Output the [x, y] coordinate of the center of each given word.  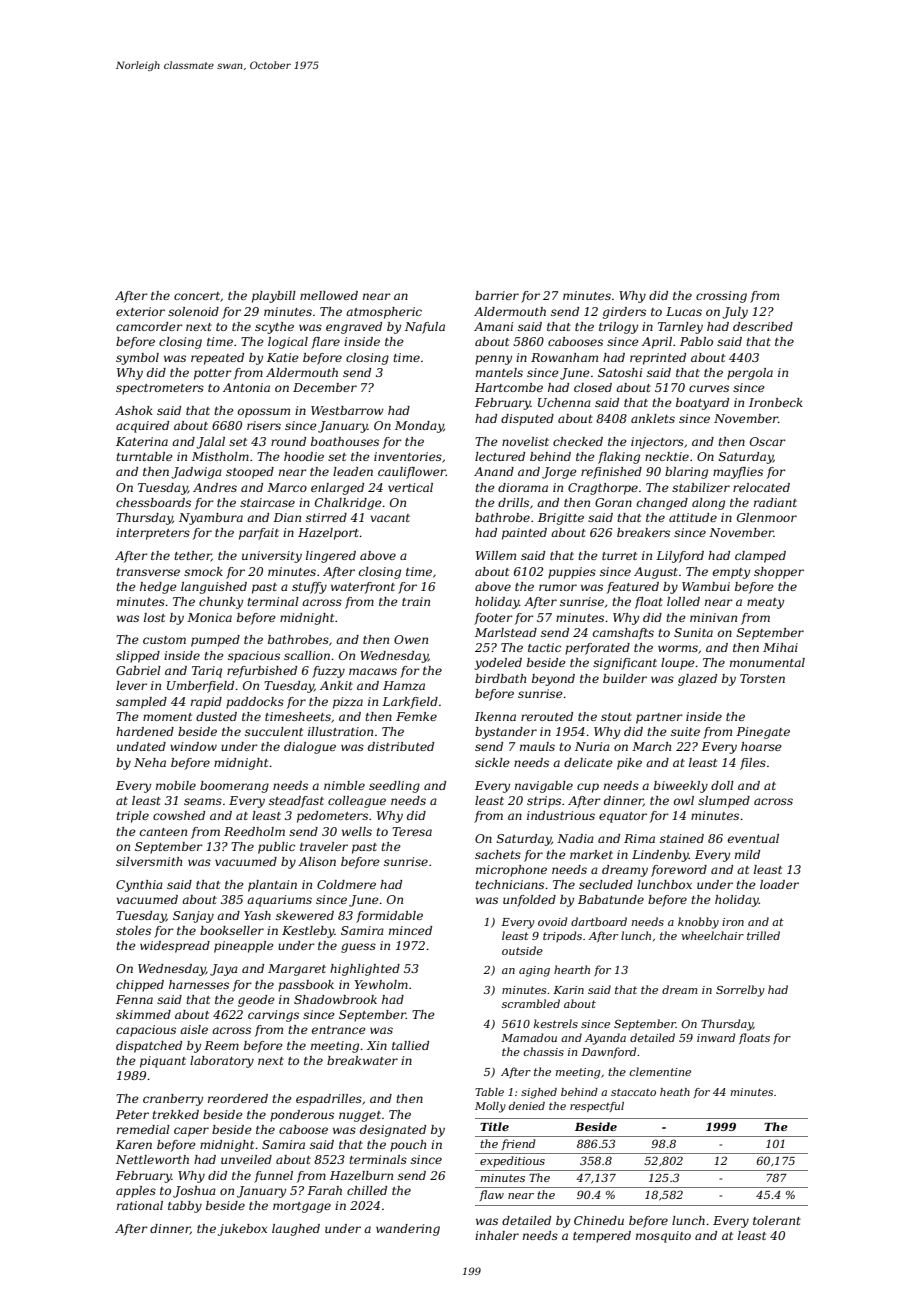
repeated [217, 359]
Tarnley [680, 328]
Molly [490, 1107]
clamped [760, 557]
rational [140, 1205]
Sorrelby [740, 991]
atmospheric [384, 313]
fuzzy [328, 672]
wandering [408, 1230]
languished [214, 588]
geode [256, 1001]
